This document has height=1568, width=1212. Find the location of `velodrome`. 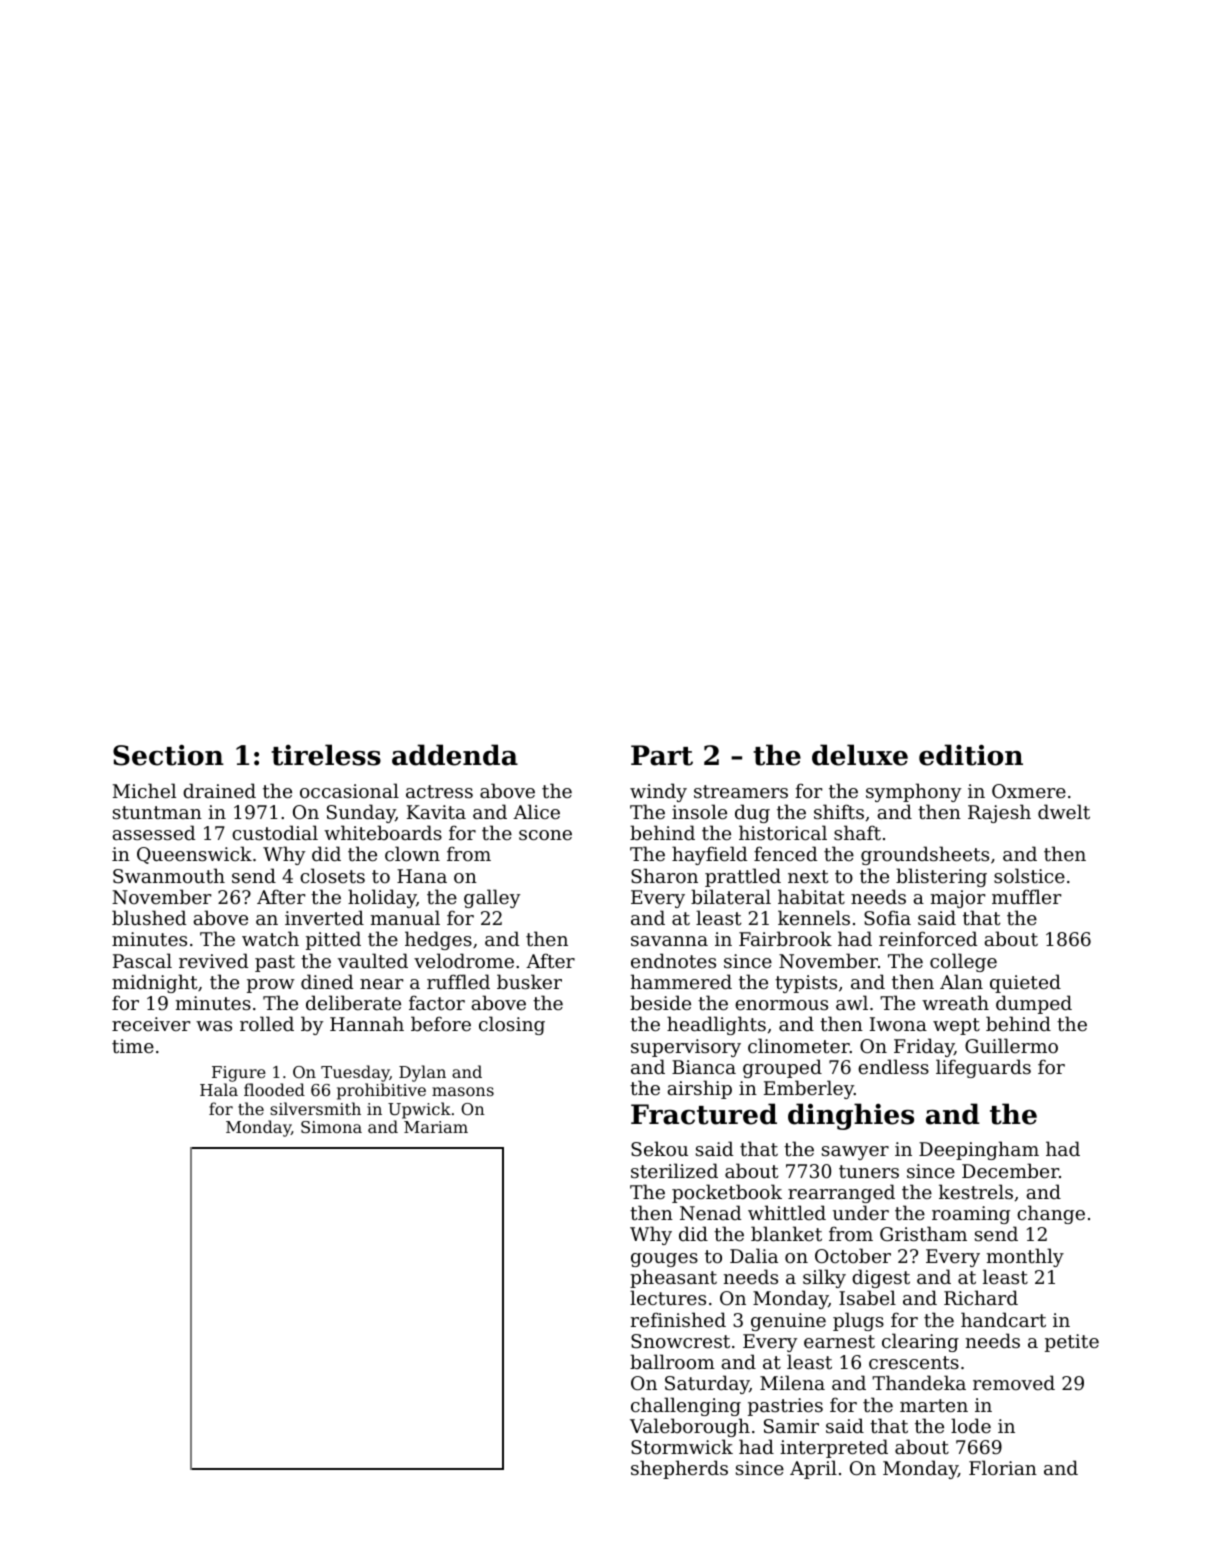

velodrome is located at coordinates (464, 960).
